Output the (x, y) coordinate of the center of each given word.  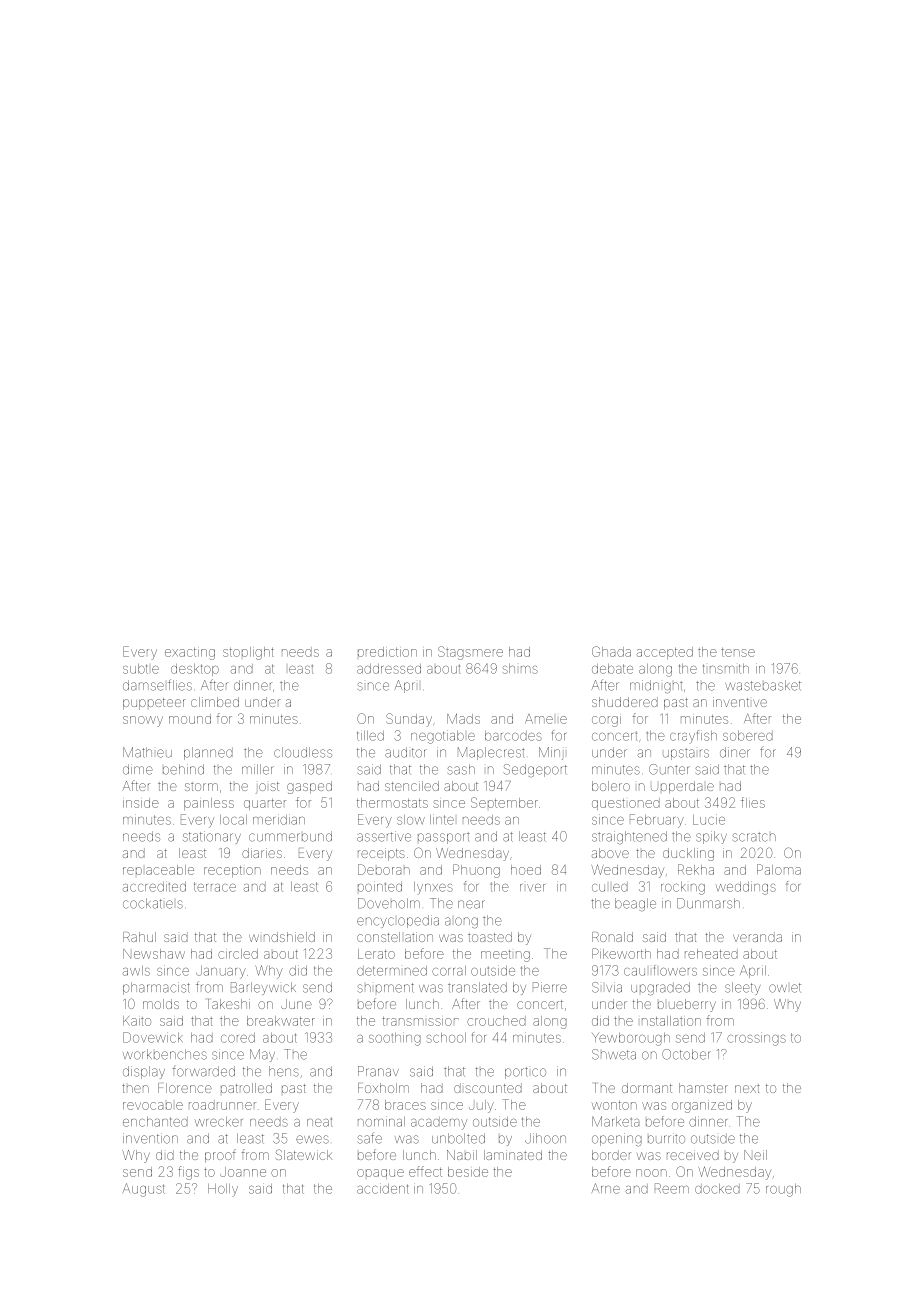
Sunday (409, 720)
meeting (505, 956)
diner (735, 752)
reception (232, 871)
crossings (756, 1039)
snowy (143, 721)
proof (220, 1156)
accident (383, 1188)
